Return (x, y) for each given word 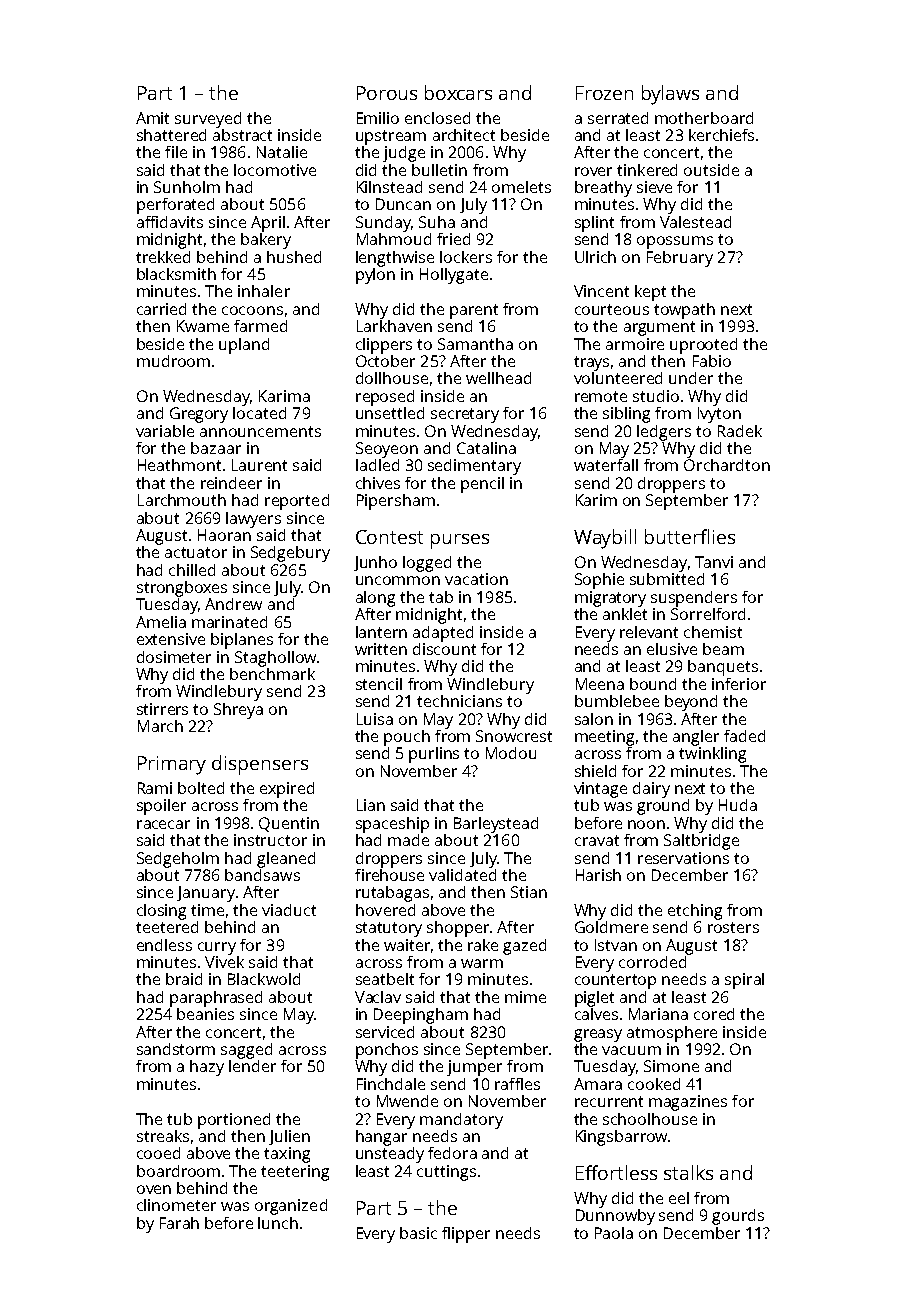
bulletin (439, 170)
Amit (152, 118)
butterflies (690, 536)
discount (444, 649)
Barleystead (496, 825)
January (206, 894)
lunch (278, 1223)
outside (711, 170)
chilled (192, 570)
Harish (598, 875)
